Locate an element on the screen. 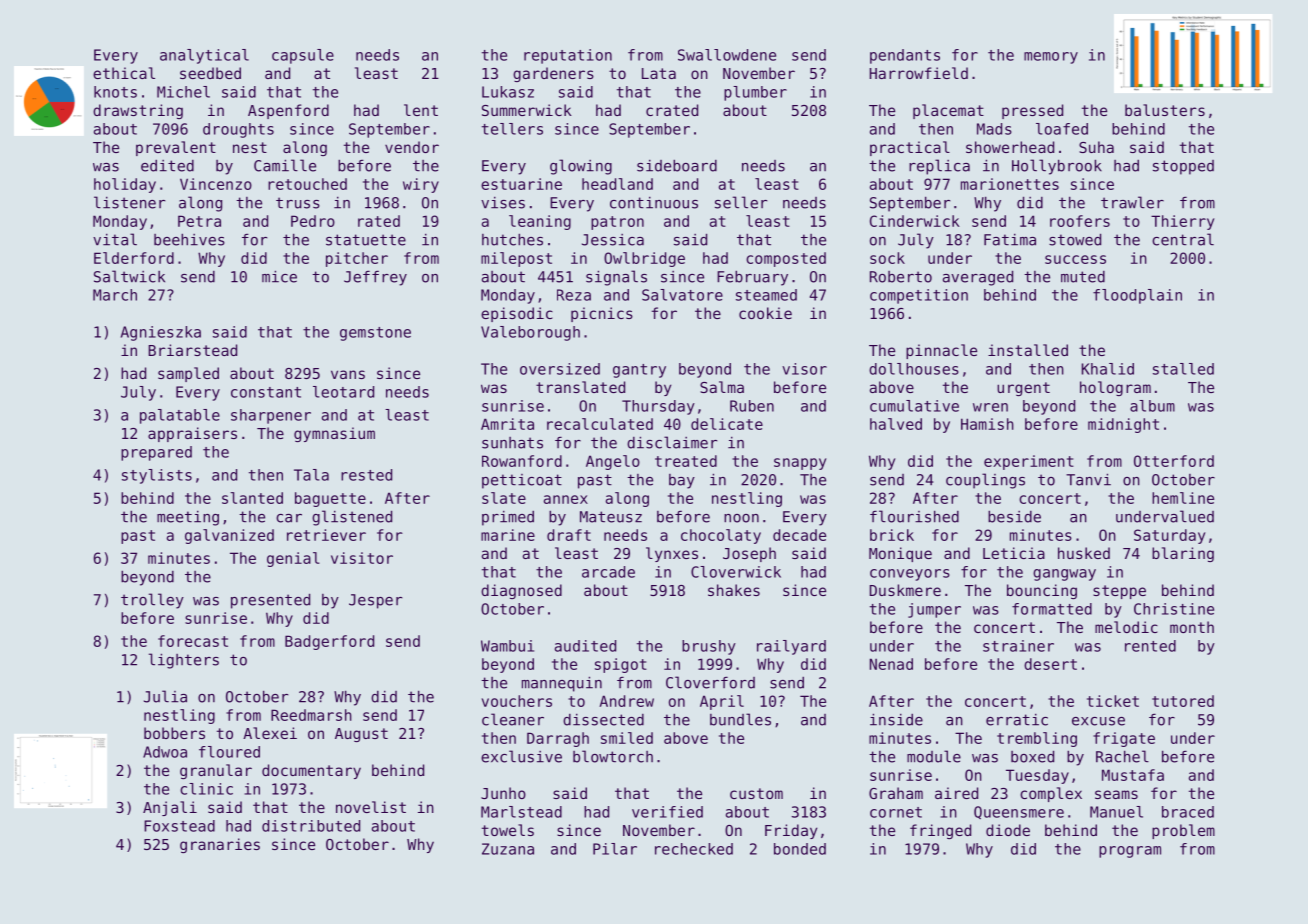 Image resolution: width=1308 pixels, height=924 pixels. railyard is located at coordinates (791, 647).
